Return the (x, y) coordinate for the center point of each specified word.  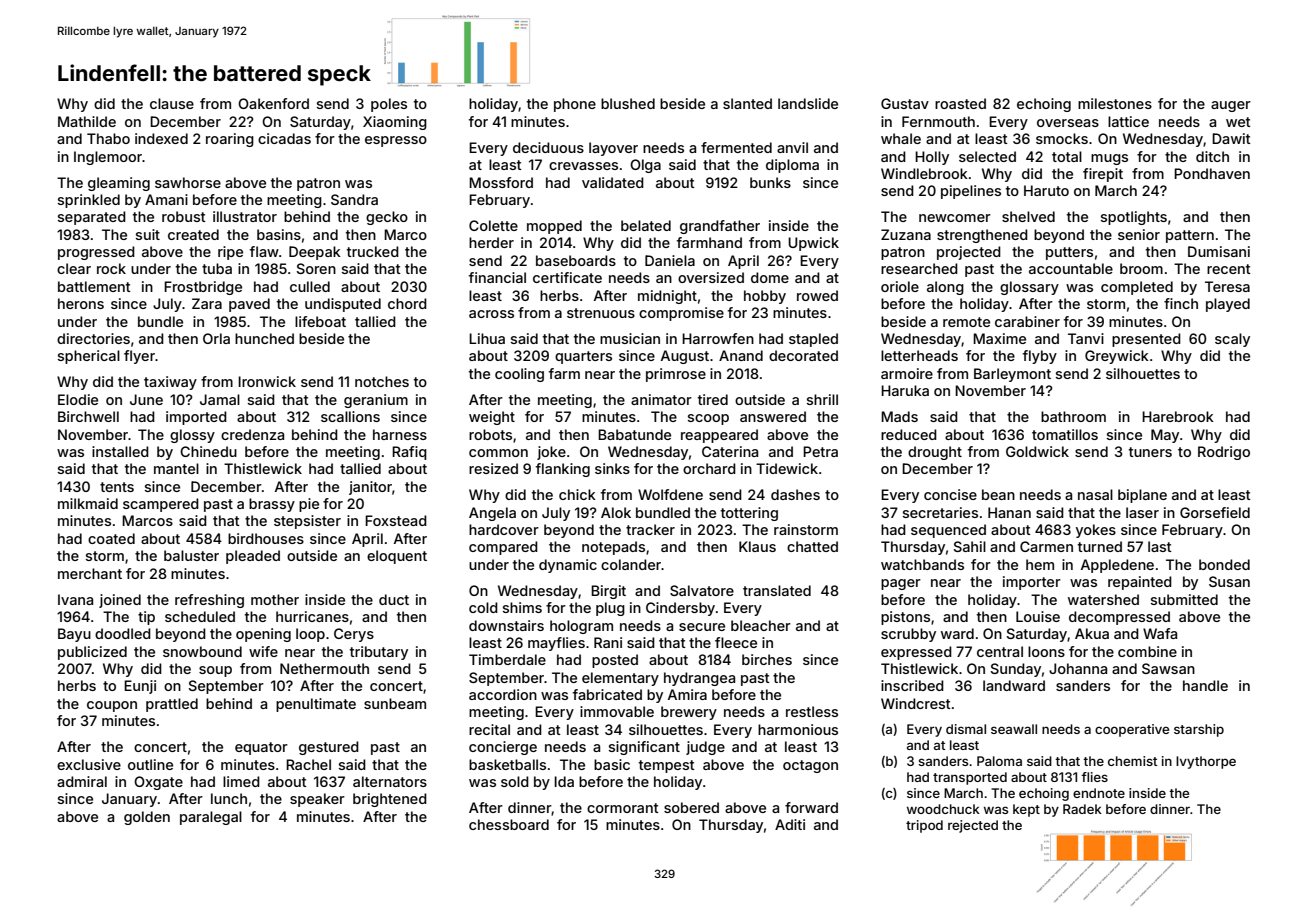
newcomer (955, 218)
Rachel (308, 764)
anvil (792, 147)
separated (92, 218)
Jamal (220, 399)
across (491, 314)
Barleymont (1012, 375)
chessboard (509, 824)
